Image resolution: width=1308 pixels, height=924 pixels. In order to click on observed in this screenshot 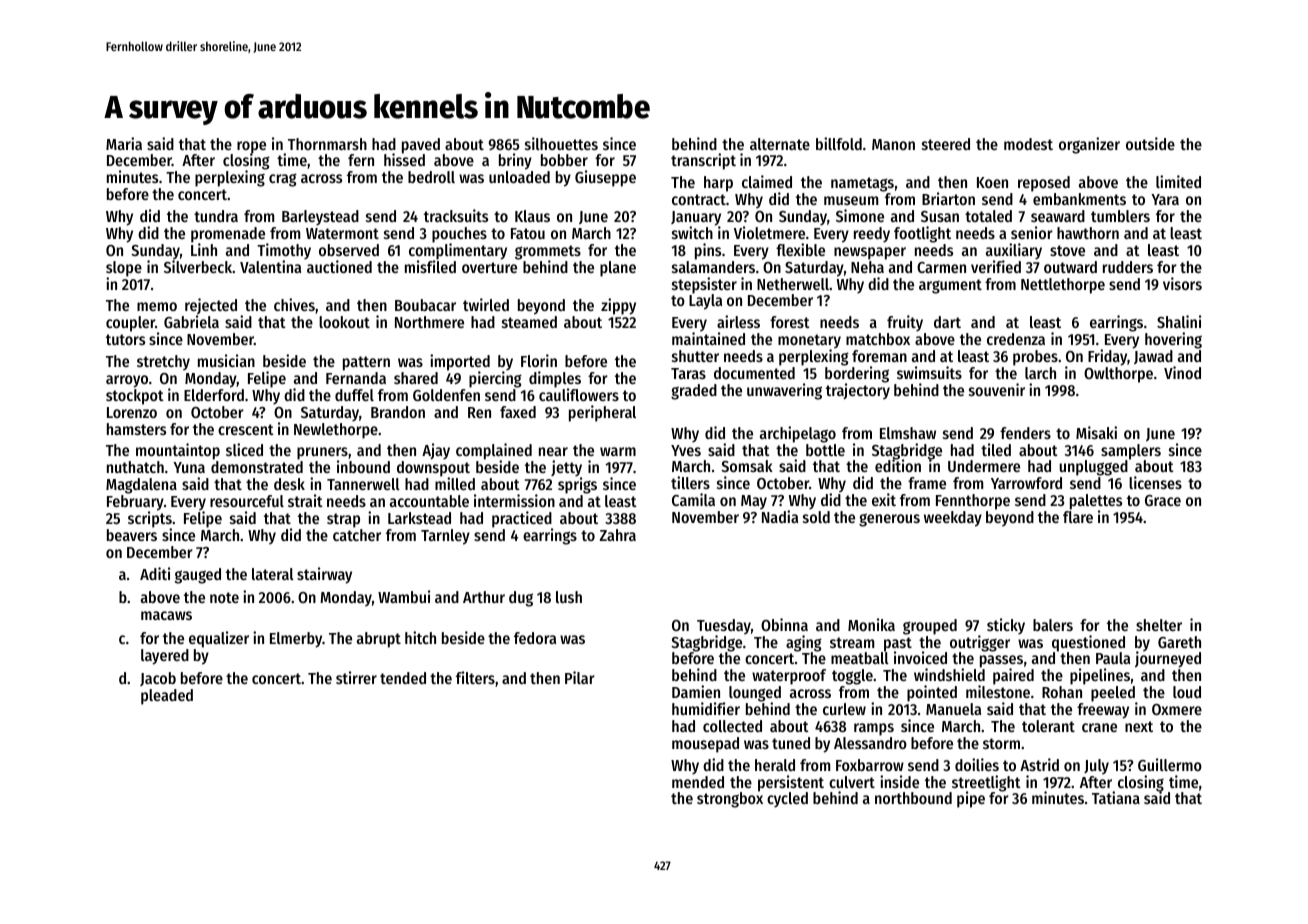, I will do `click(349, 250)`.
